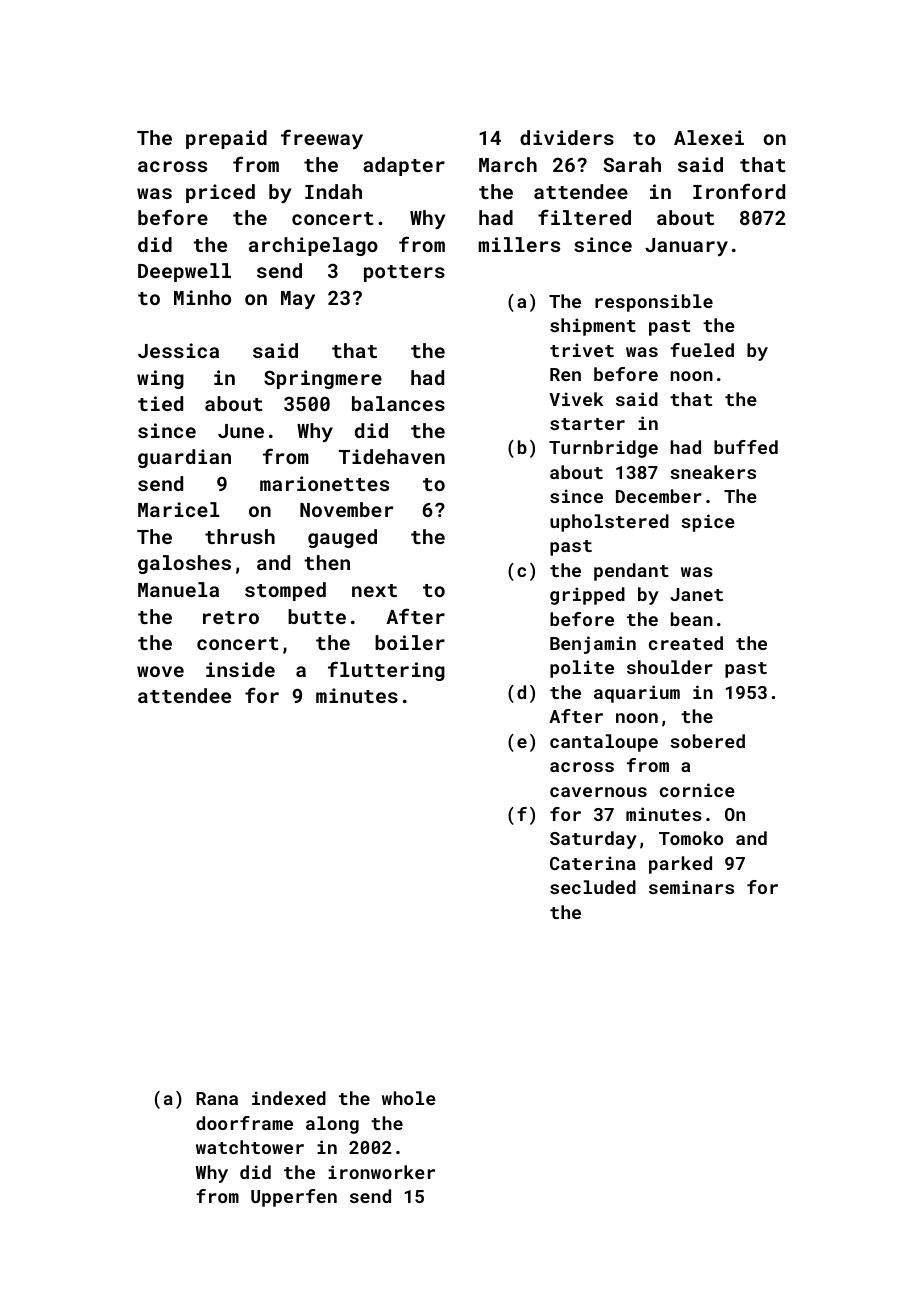 The image size is (924, 1311). Describe the element at coordinates (632, 164) in the image. I see `Sarah` at that location.
